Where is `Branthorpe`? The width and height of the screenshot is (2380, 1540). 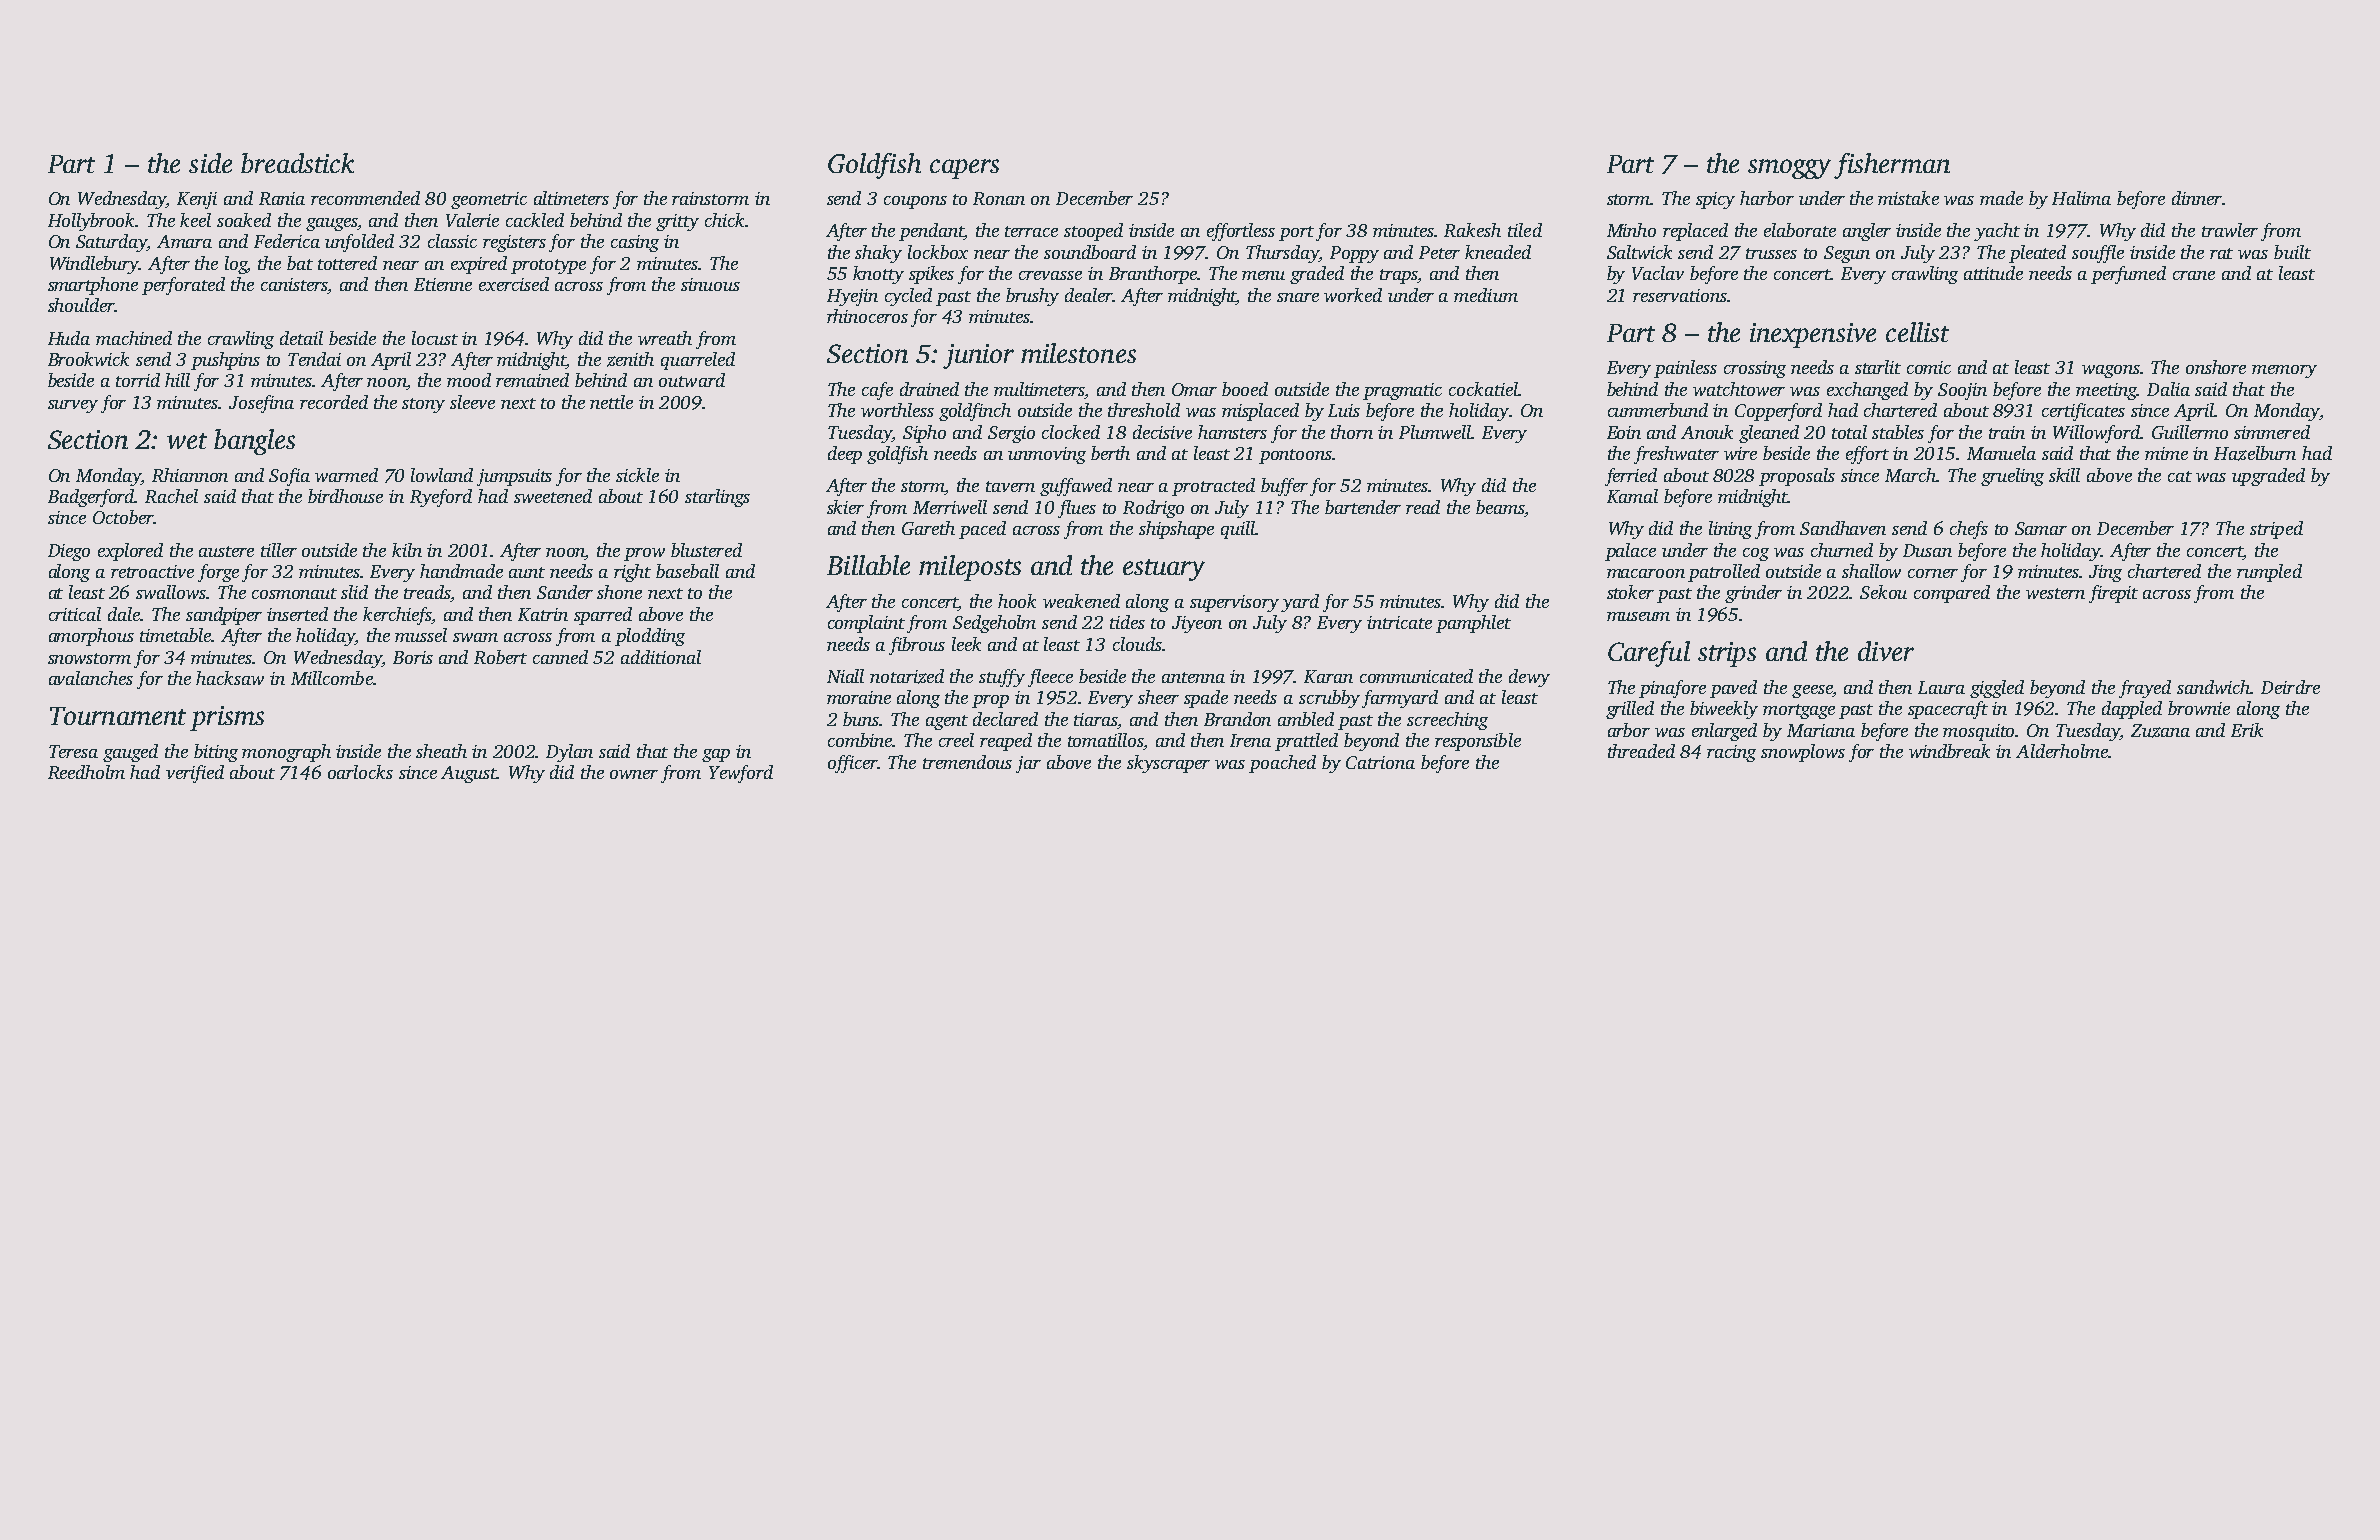
Branthorpe is located at coordinates (1153, 275).
